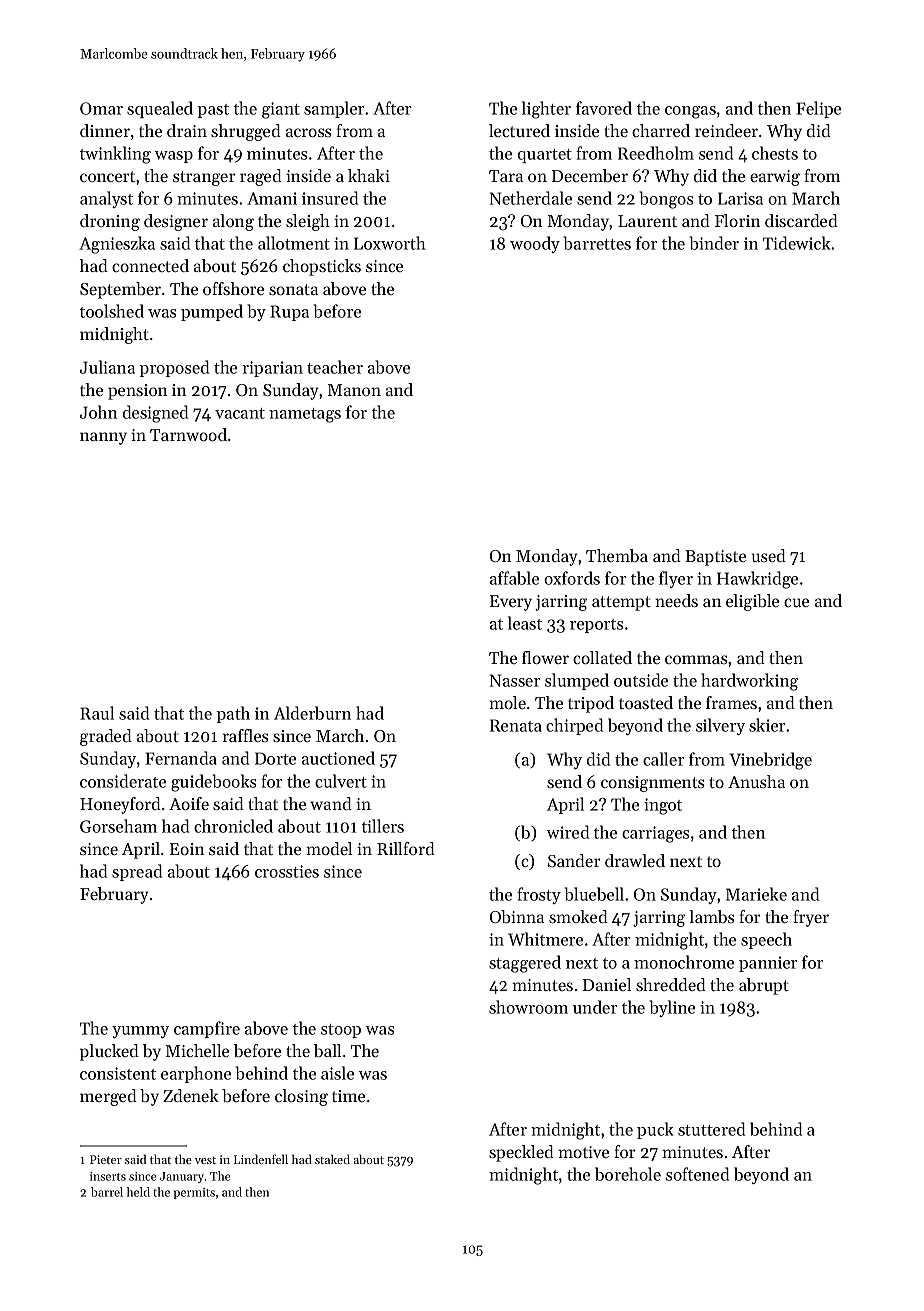 This document has width=924, height=1311. What do you see at coordinates (312, 713) in the document?
I see `Alderburn` at bounding box center [312, 713].
